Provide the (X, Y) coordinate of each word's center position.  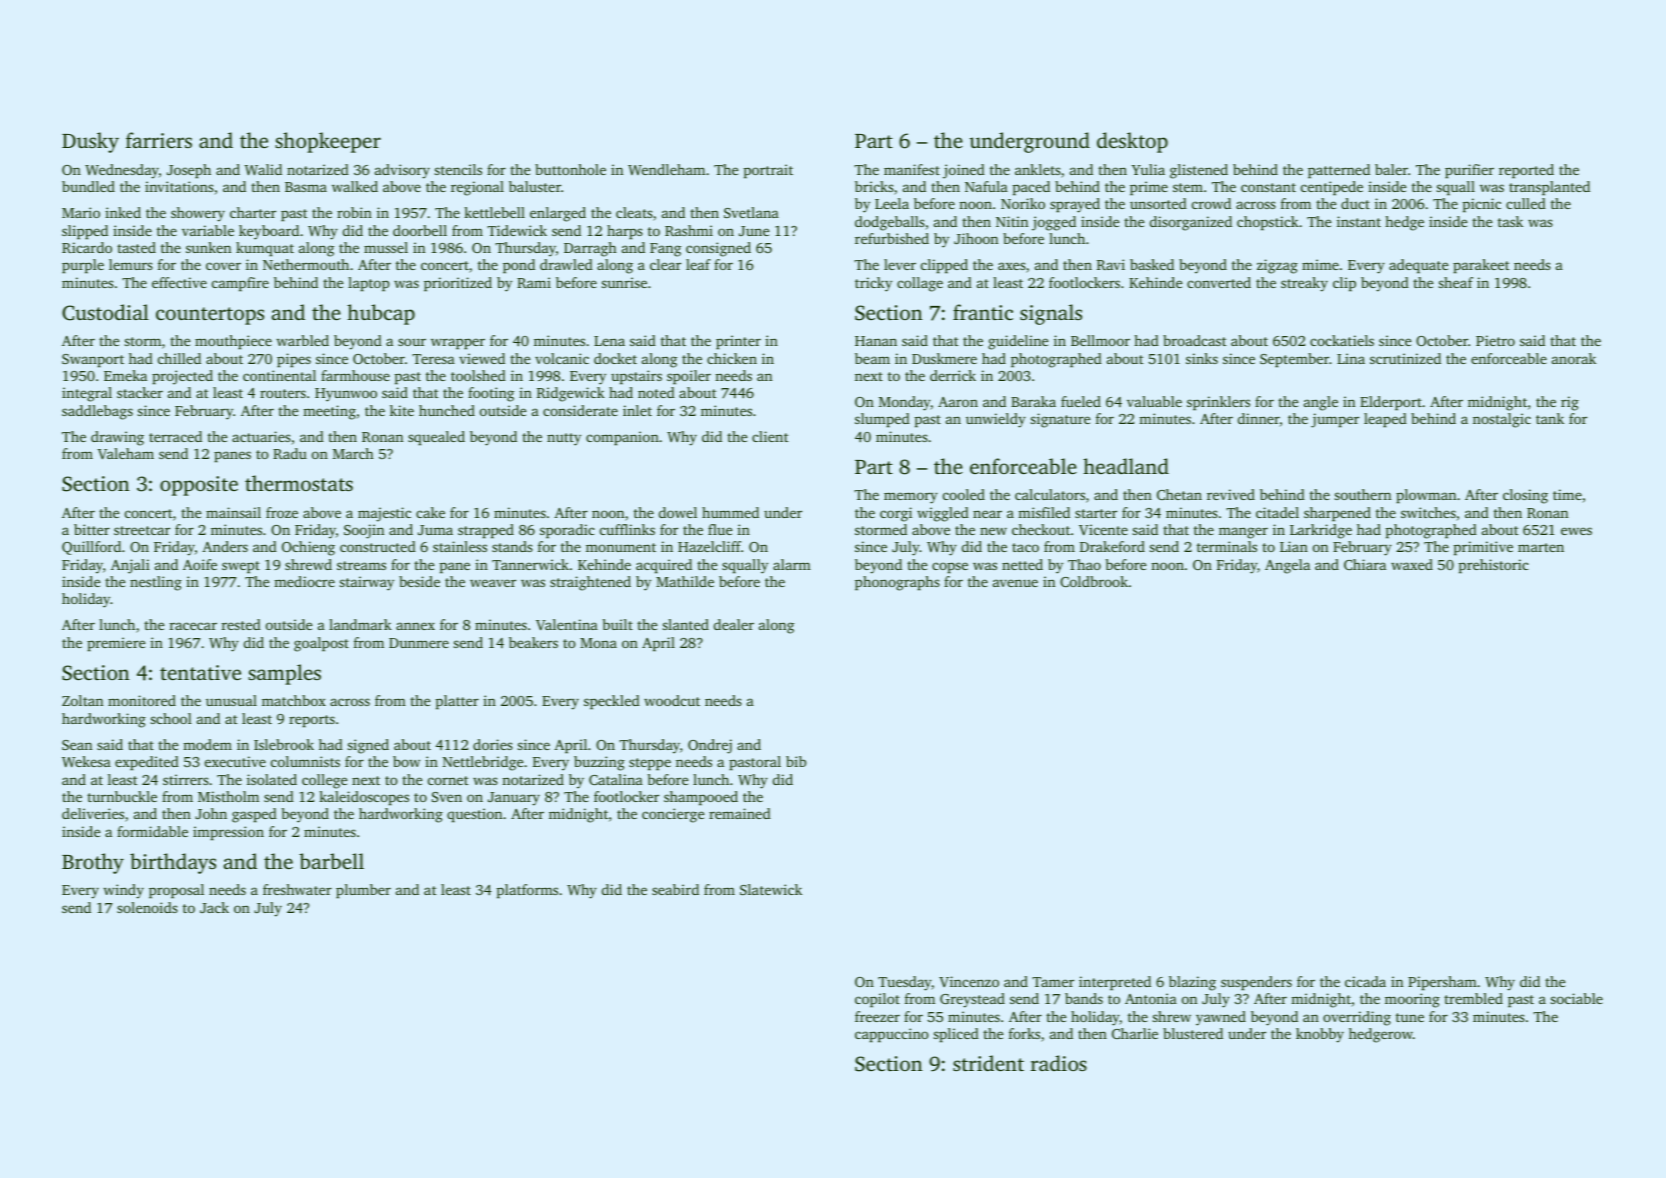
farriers (159, 140)
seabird (675, 889)
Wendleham (666, 169)
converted (1219, 282)
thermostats (299, 483)
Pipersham (1442, 983)
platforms (527, 891)
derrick (953, 375)
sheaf (1456, 282)
